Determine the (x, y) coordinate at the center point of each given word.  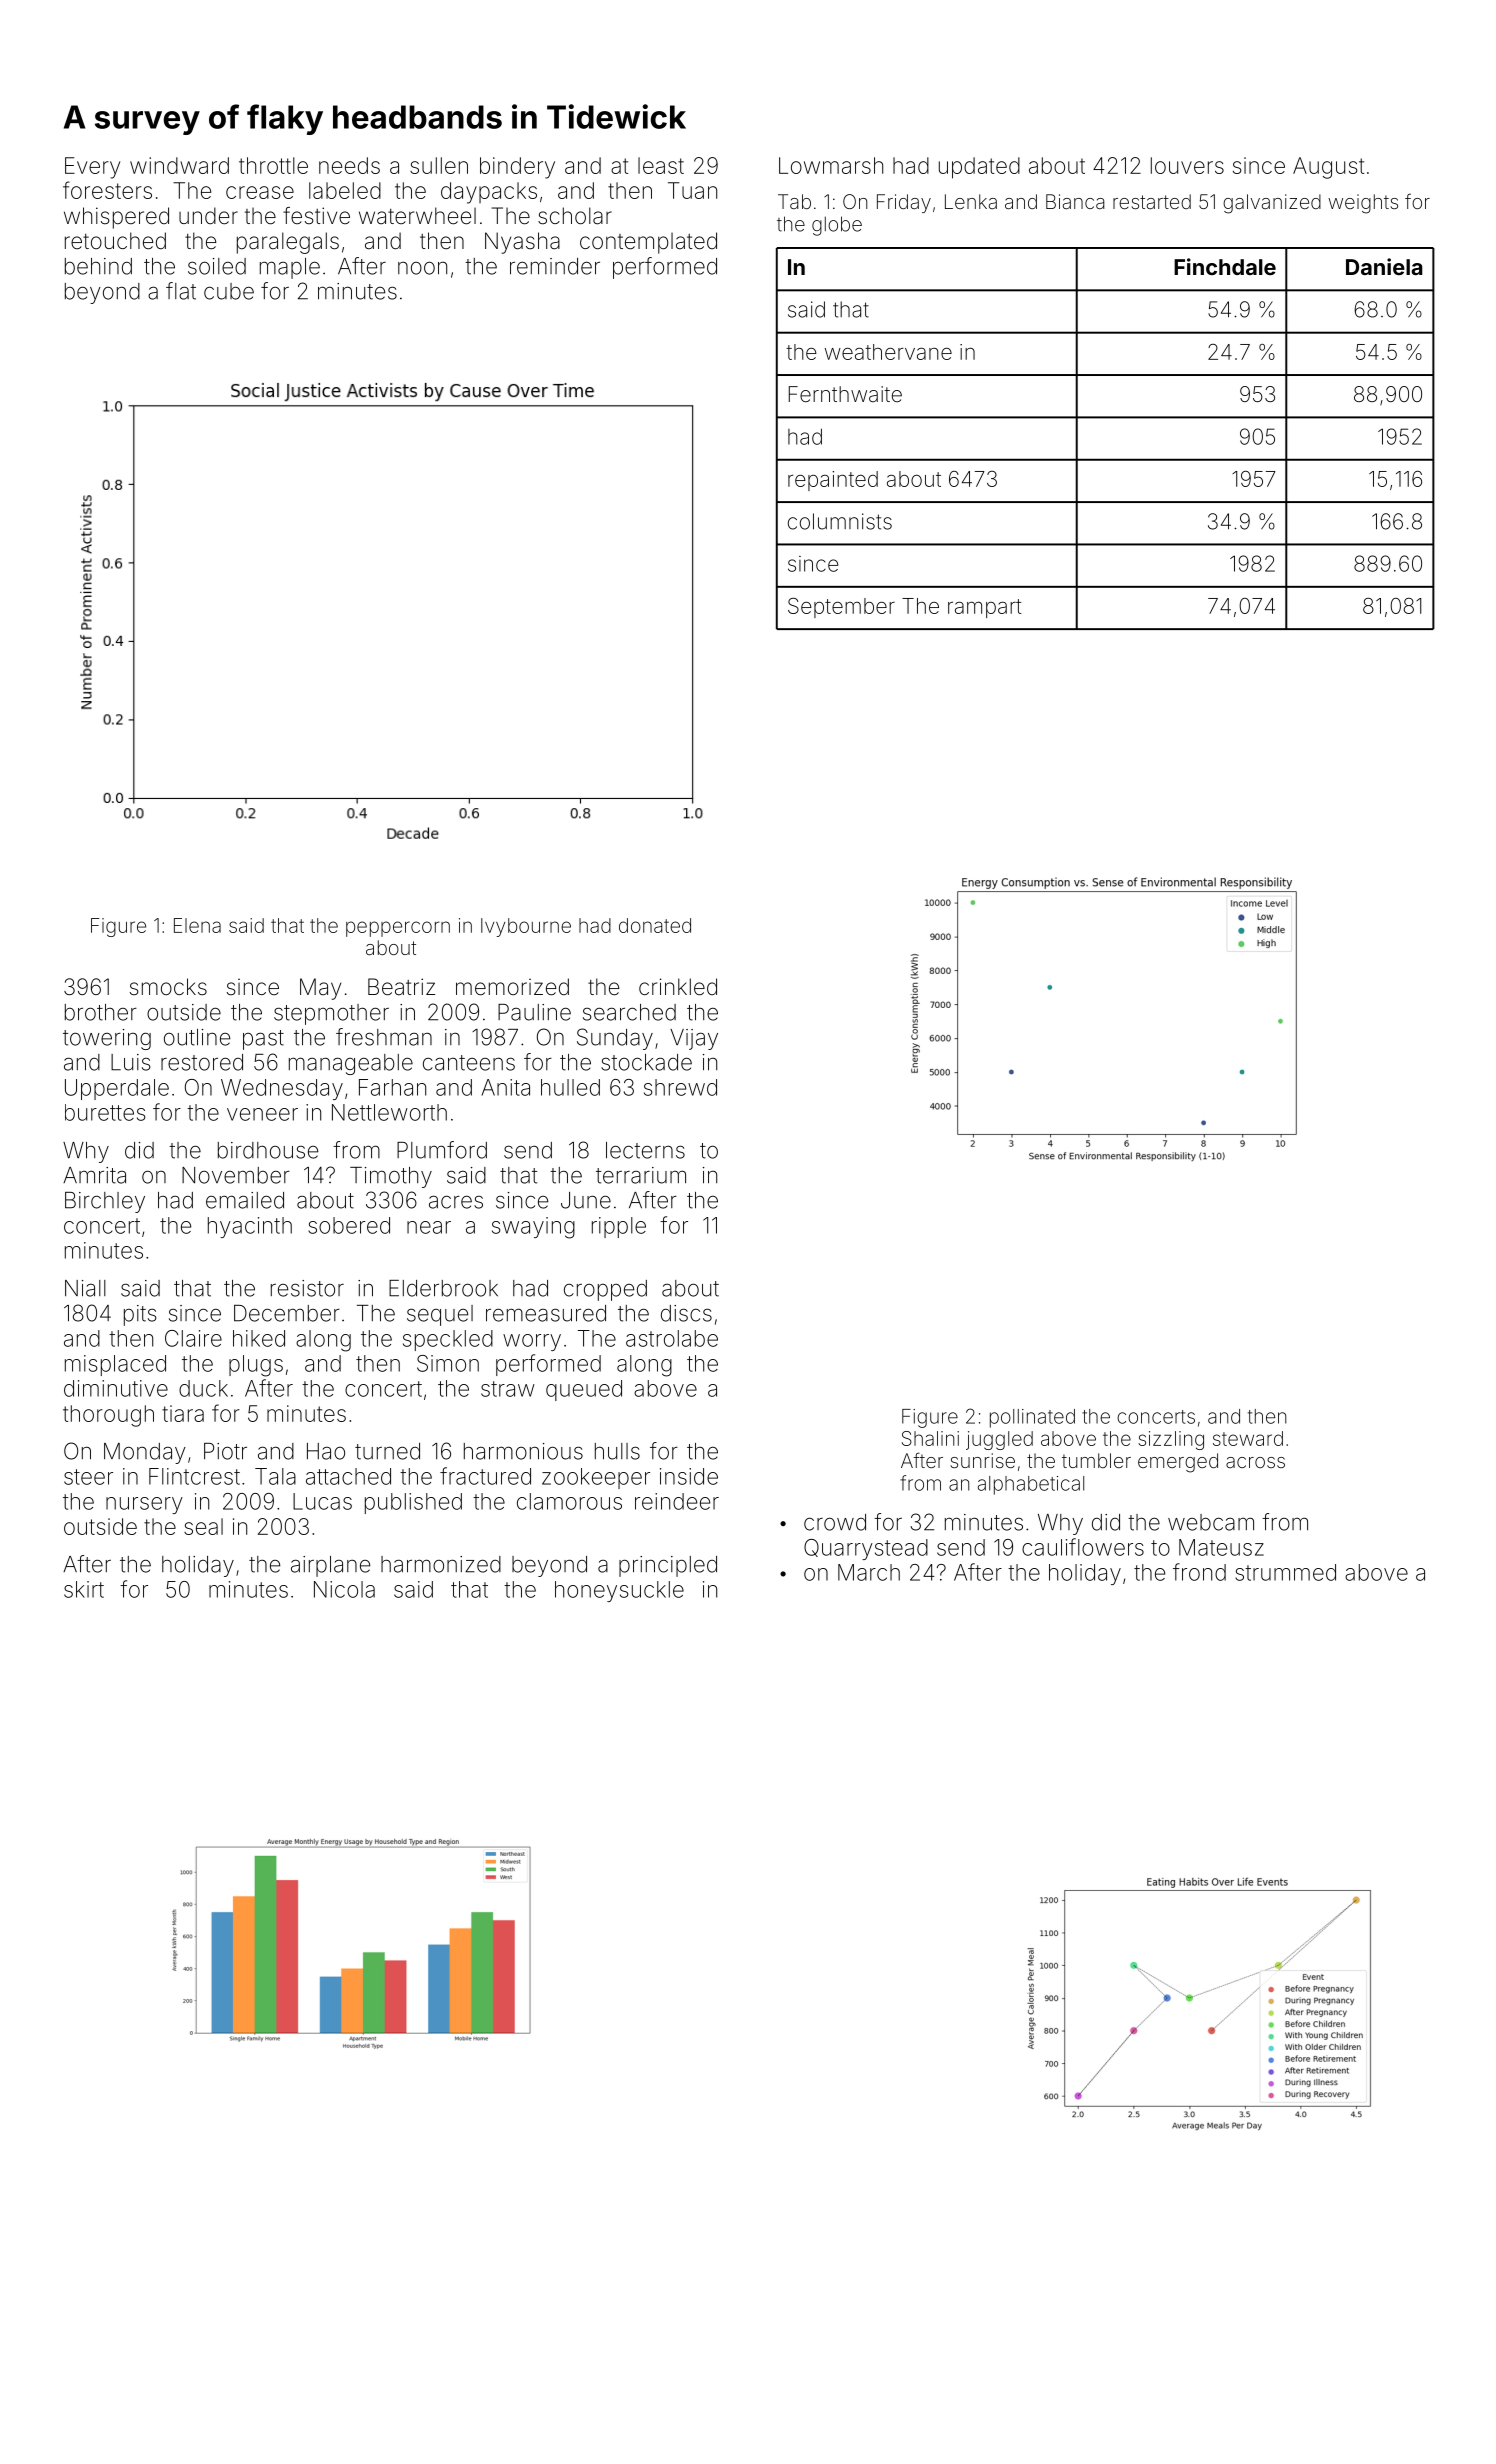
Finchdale (1225, 266)
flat (181, 291)
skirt (84, 1589)
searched (629, 1012)
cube (229, 291)
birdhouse (268, 1150)
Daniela (1384, 266)
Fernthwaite (845, 394)
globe (837, 226)
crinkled (678, 987)
